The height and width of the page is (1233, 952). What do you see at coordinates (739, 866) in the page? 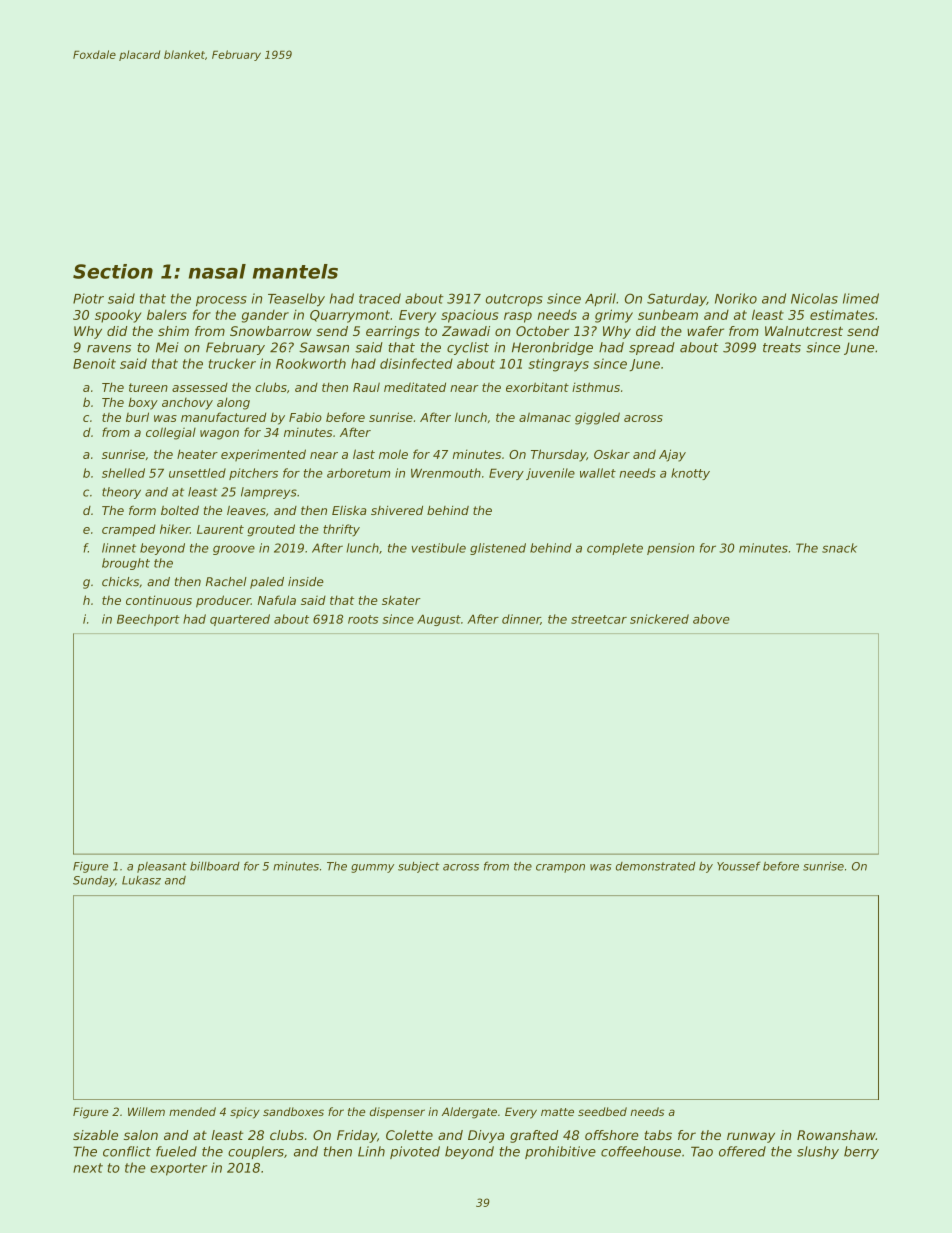
I see `Youssef` at bounding box center [739, 866].
